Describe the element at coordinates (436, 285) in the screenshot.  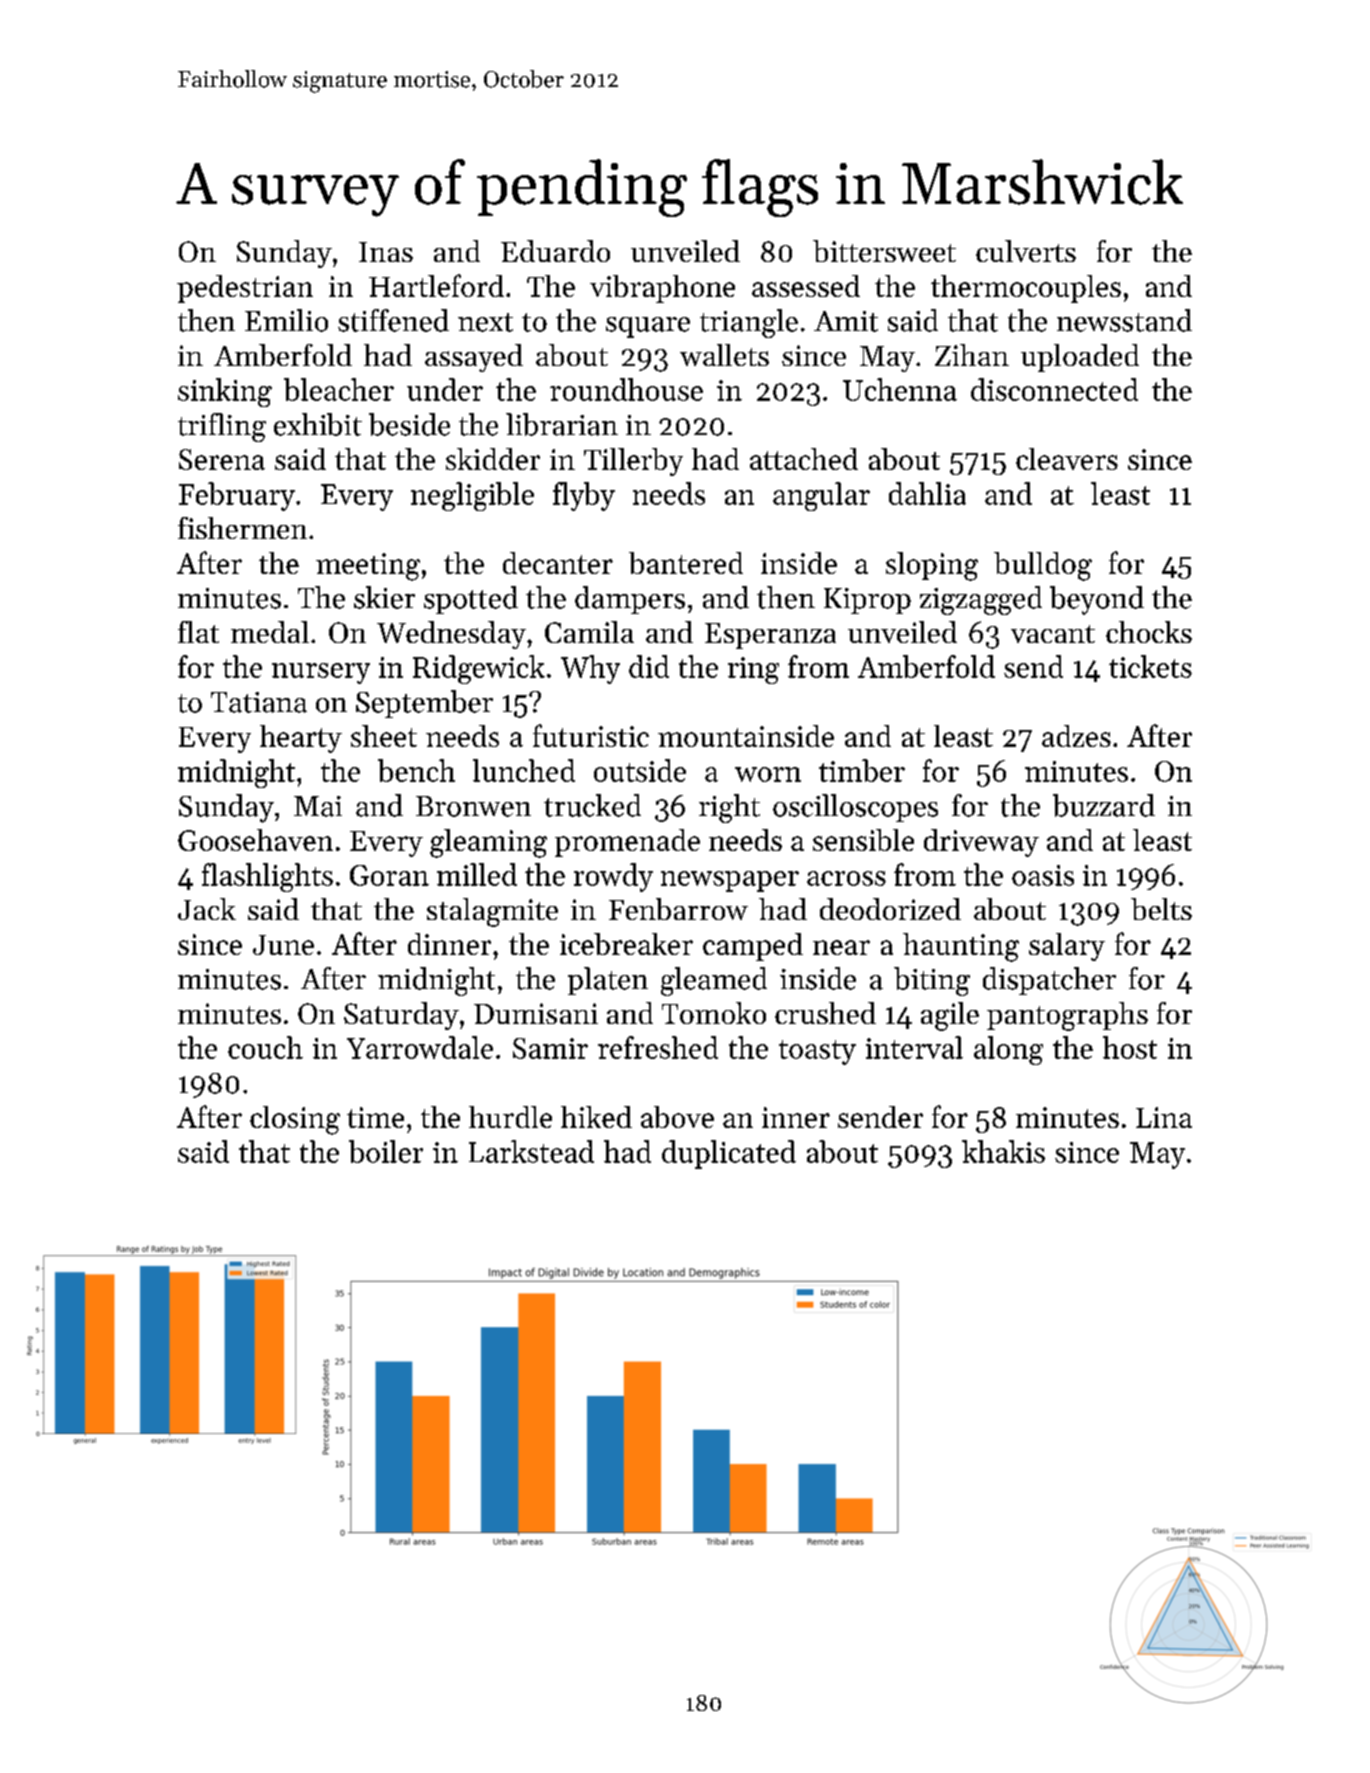
I see `Hartleford` at that location.
